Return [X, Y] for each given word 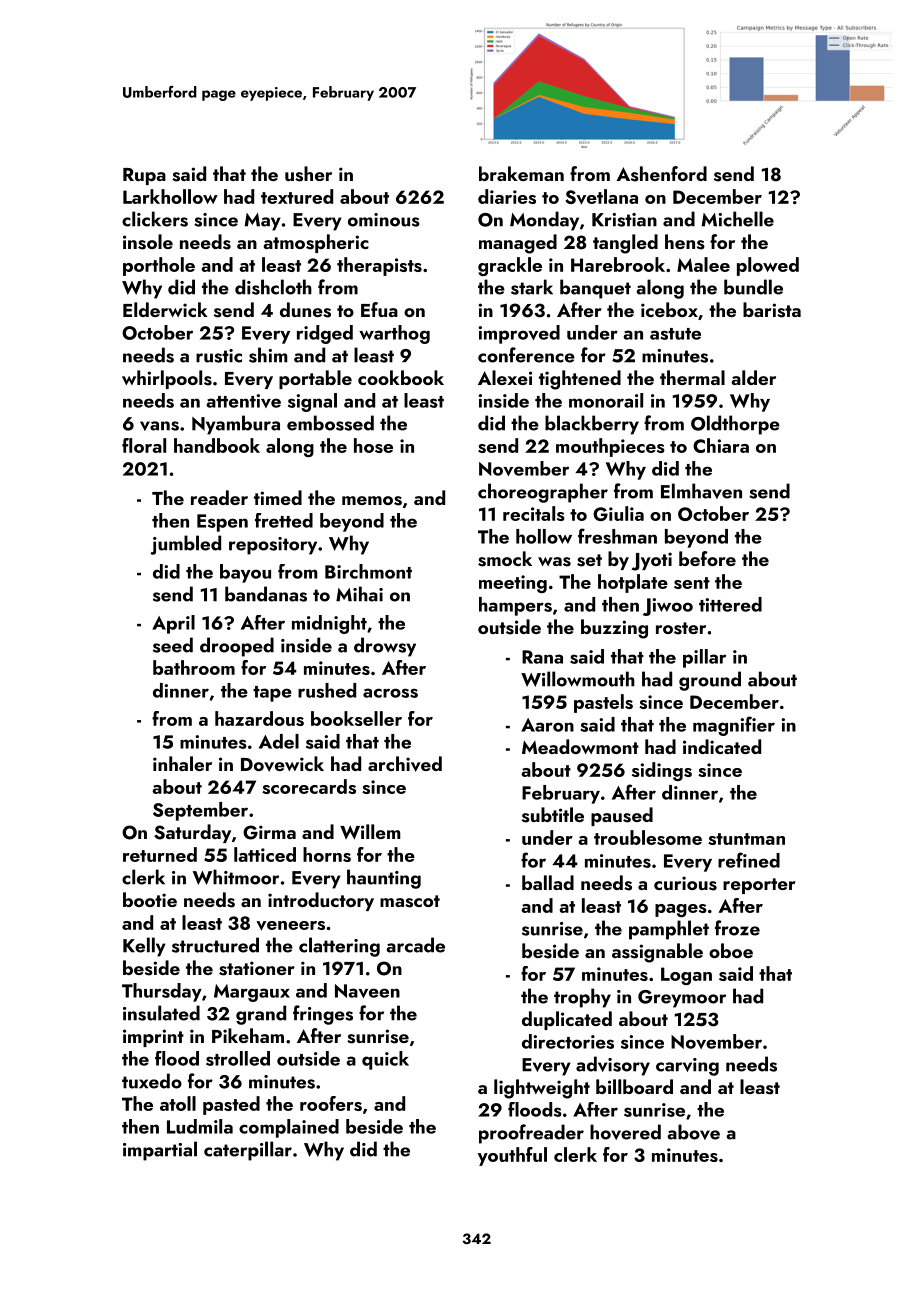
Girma [269, 832]
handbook [217, 445]
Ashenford [661, 174]
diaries [507, 196]
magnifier [734, 726]
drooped [237, 647]
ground [710, 681]
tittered [730, 604]
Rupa [144, 176]
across [390, 693]
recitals [534, 513]
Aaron [547, 725]
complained [289, 1128]
